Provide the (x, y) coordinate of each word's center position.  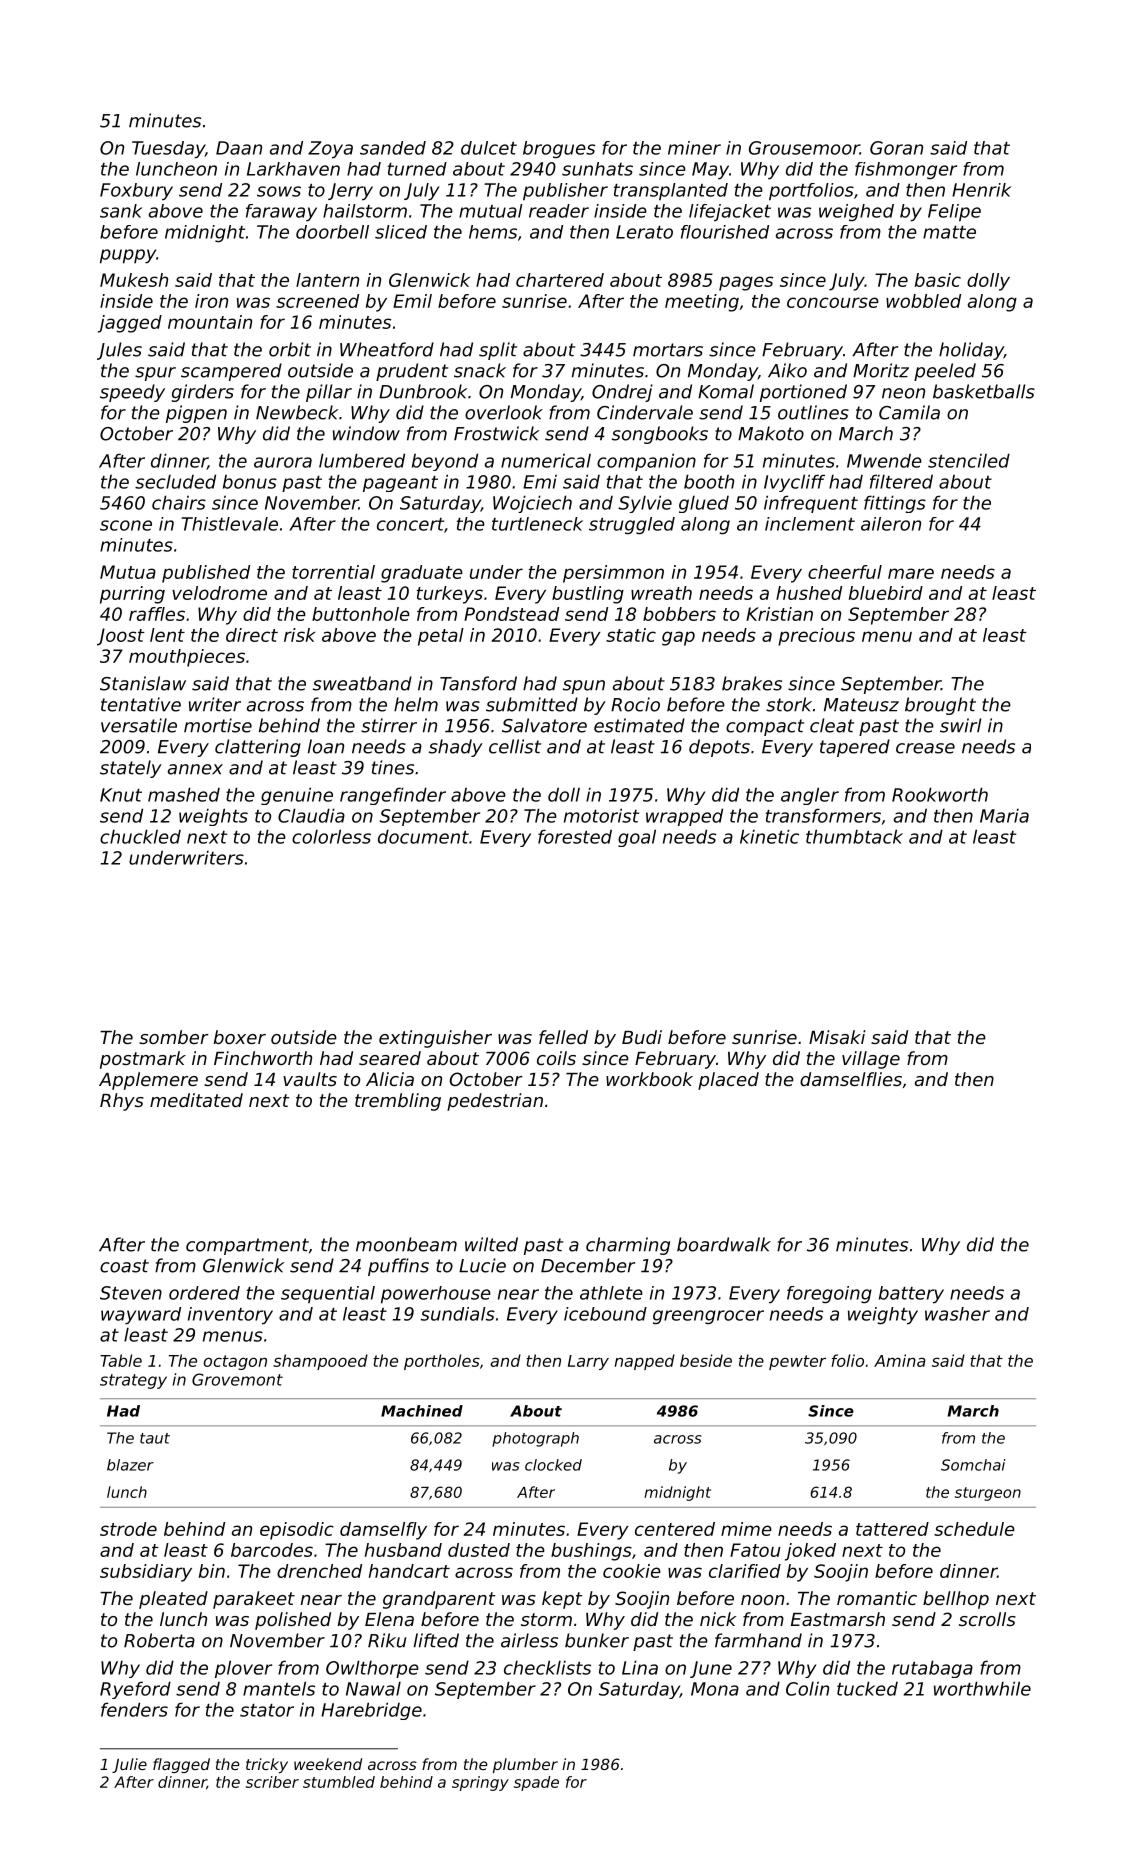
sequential (328, 1294)
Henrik (981, 190)
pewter (797, 1362)
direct (252, 635)
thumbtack (854, 836)
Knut (121, 795)
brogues (559, 149)
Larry (588, 1362)
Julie (129, 1765)
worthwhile (982, 1688)
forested (575, 836)
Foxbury (136, 192)
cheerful (845, 572)
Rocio (635, 704)
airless (529, 1640)
